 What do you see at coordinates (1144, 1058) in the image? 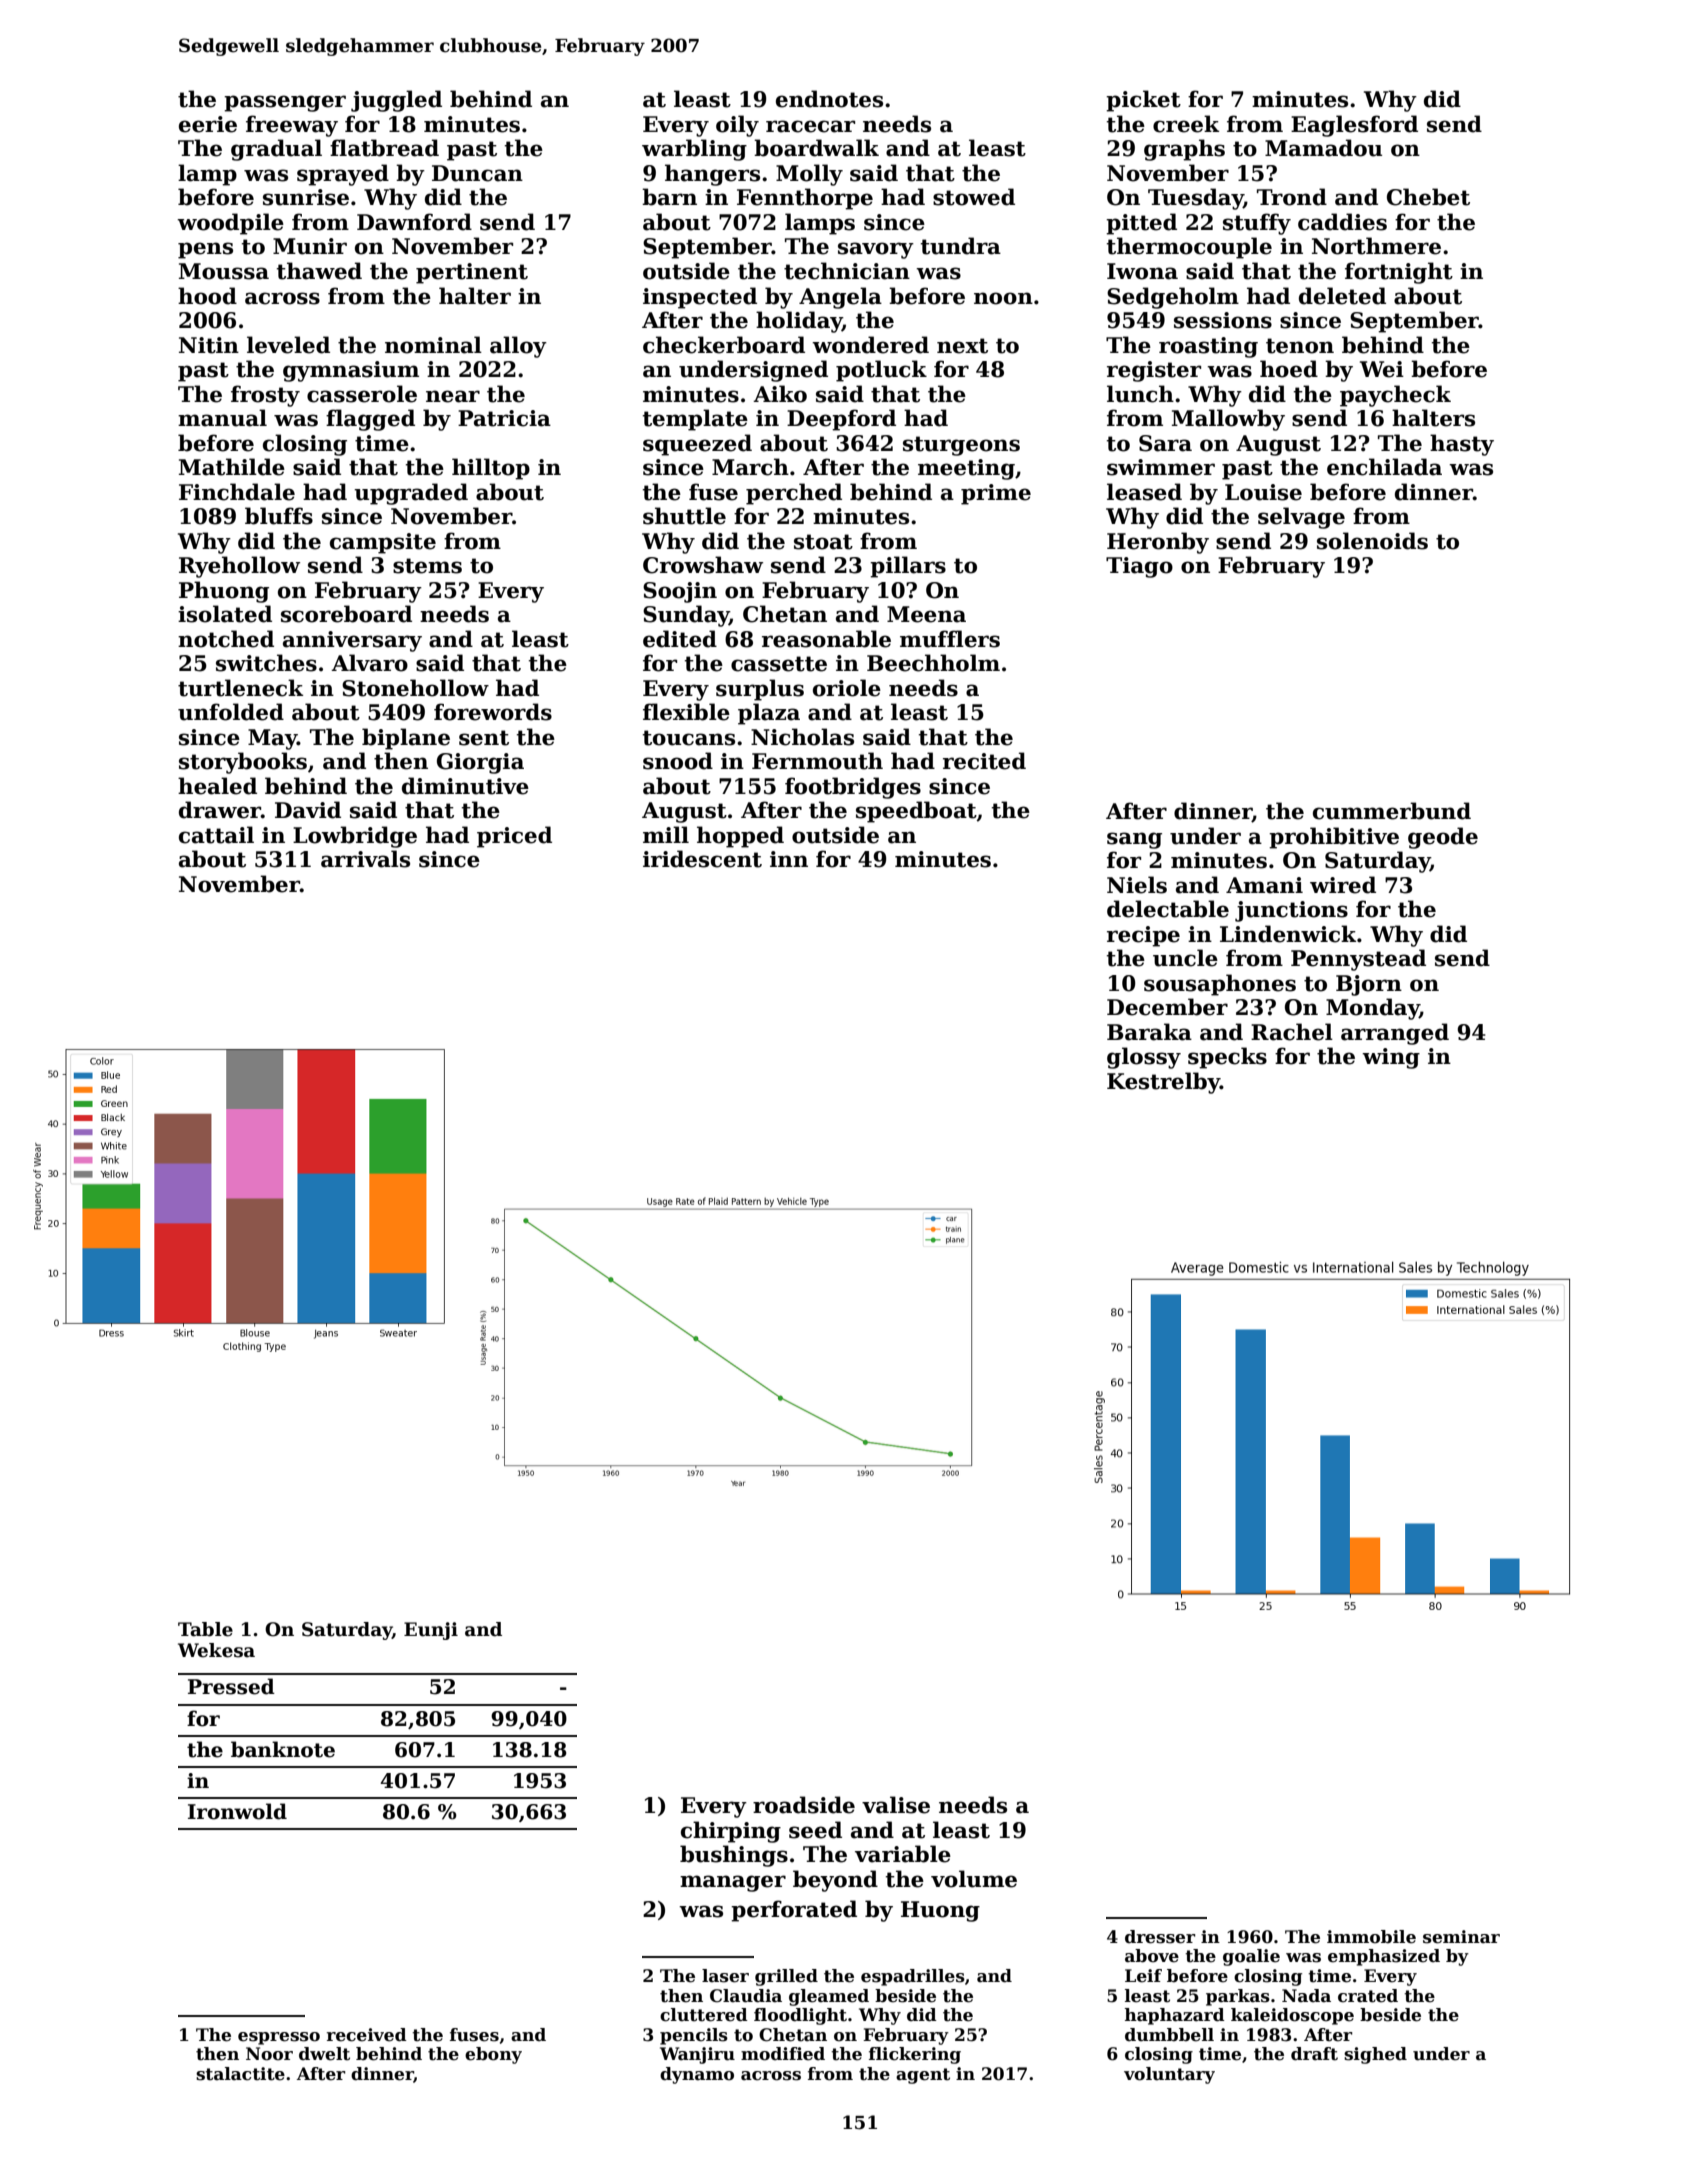
I see `glossy` at bounding box center [1144, 1058].
